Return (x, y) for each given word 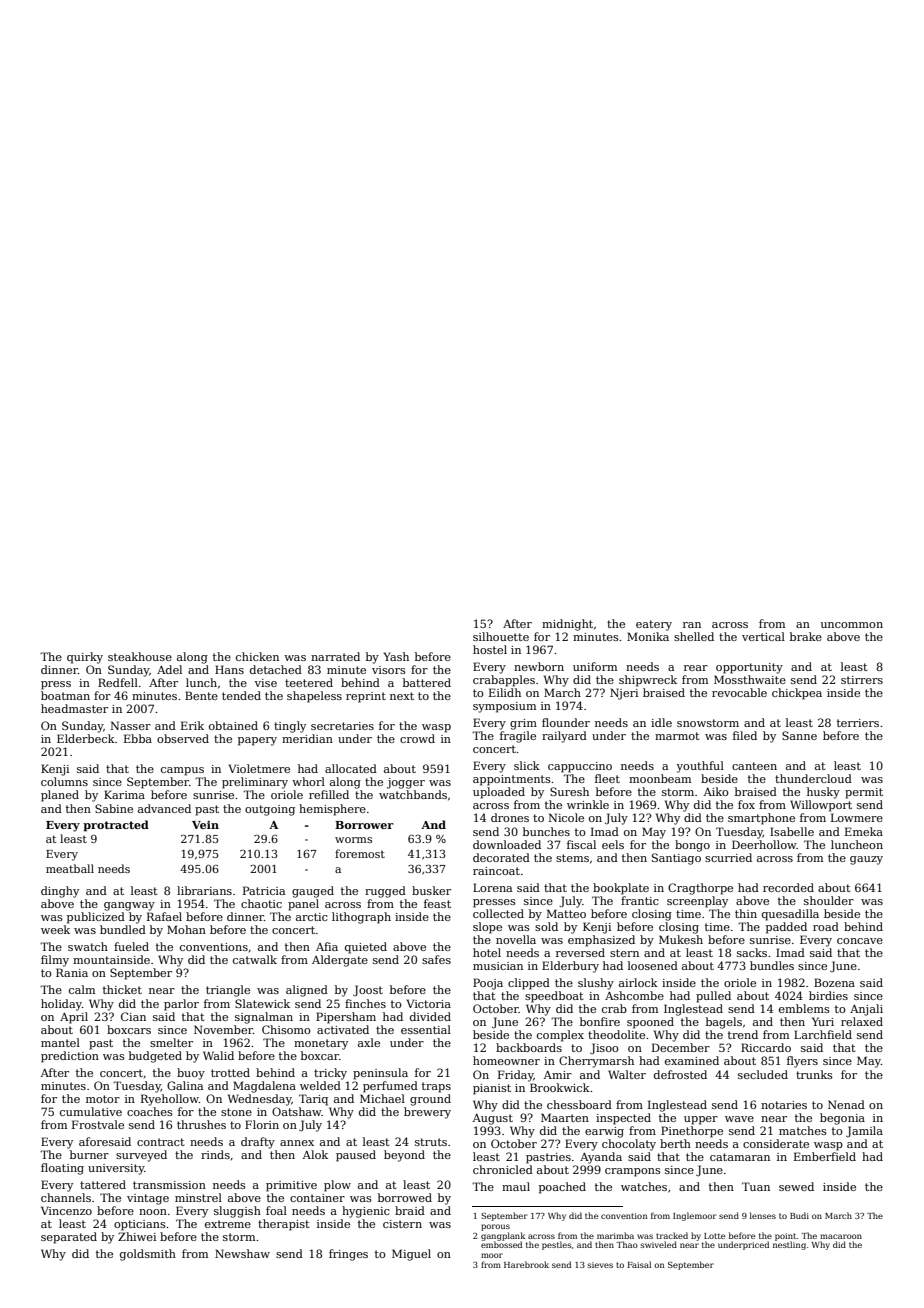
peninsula (380, 1074)
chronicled (503, 1169)
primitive (291, 1186)
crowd (417, 738)
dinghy (60, 892)
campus (182, 771)
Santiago (676, 859)
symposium (504, 707)
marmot (677, 736)
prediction (70, 1057)
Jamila (864, 1131)
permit (864, 793)
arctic (312, 917)
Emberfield (825, 1156)
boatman (65, 695)
